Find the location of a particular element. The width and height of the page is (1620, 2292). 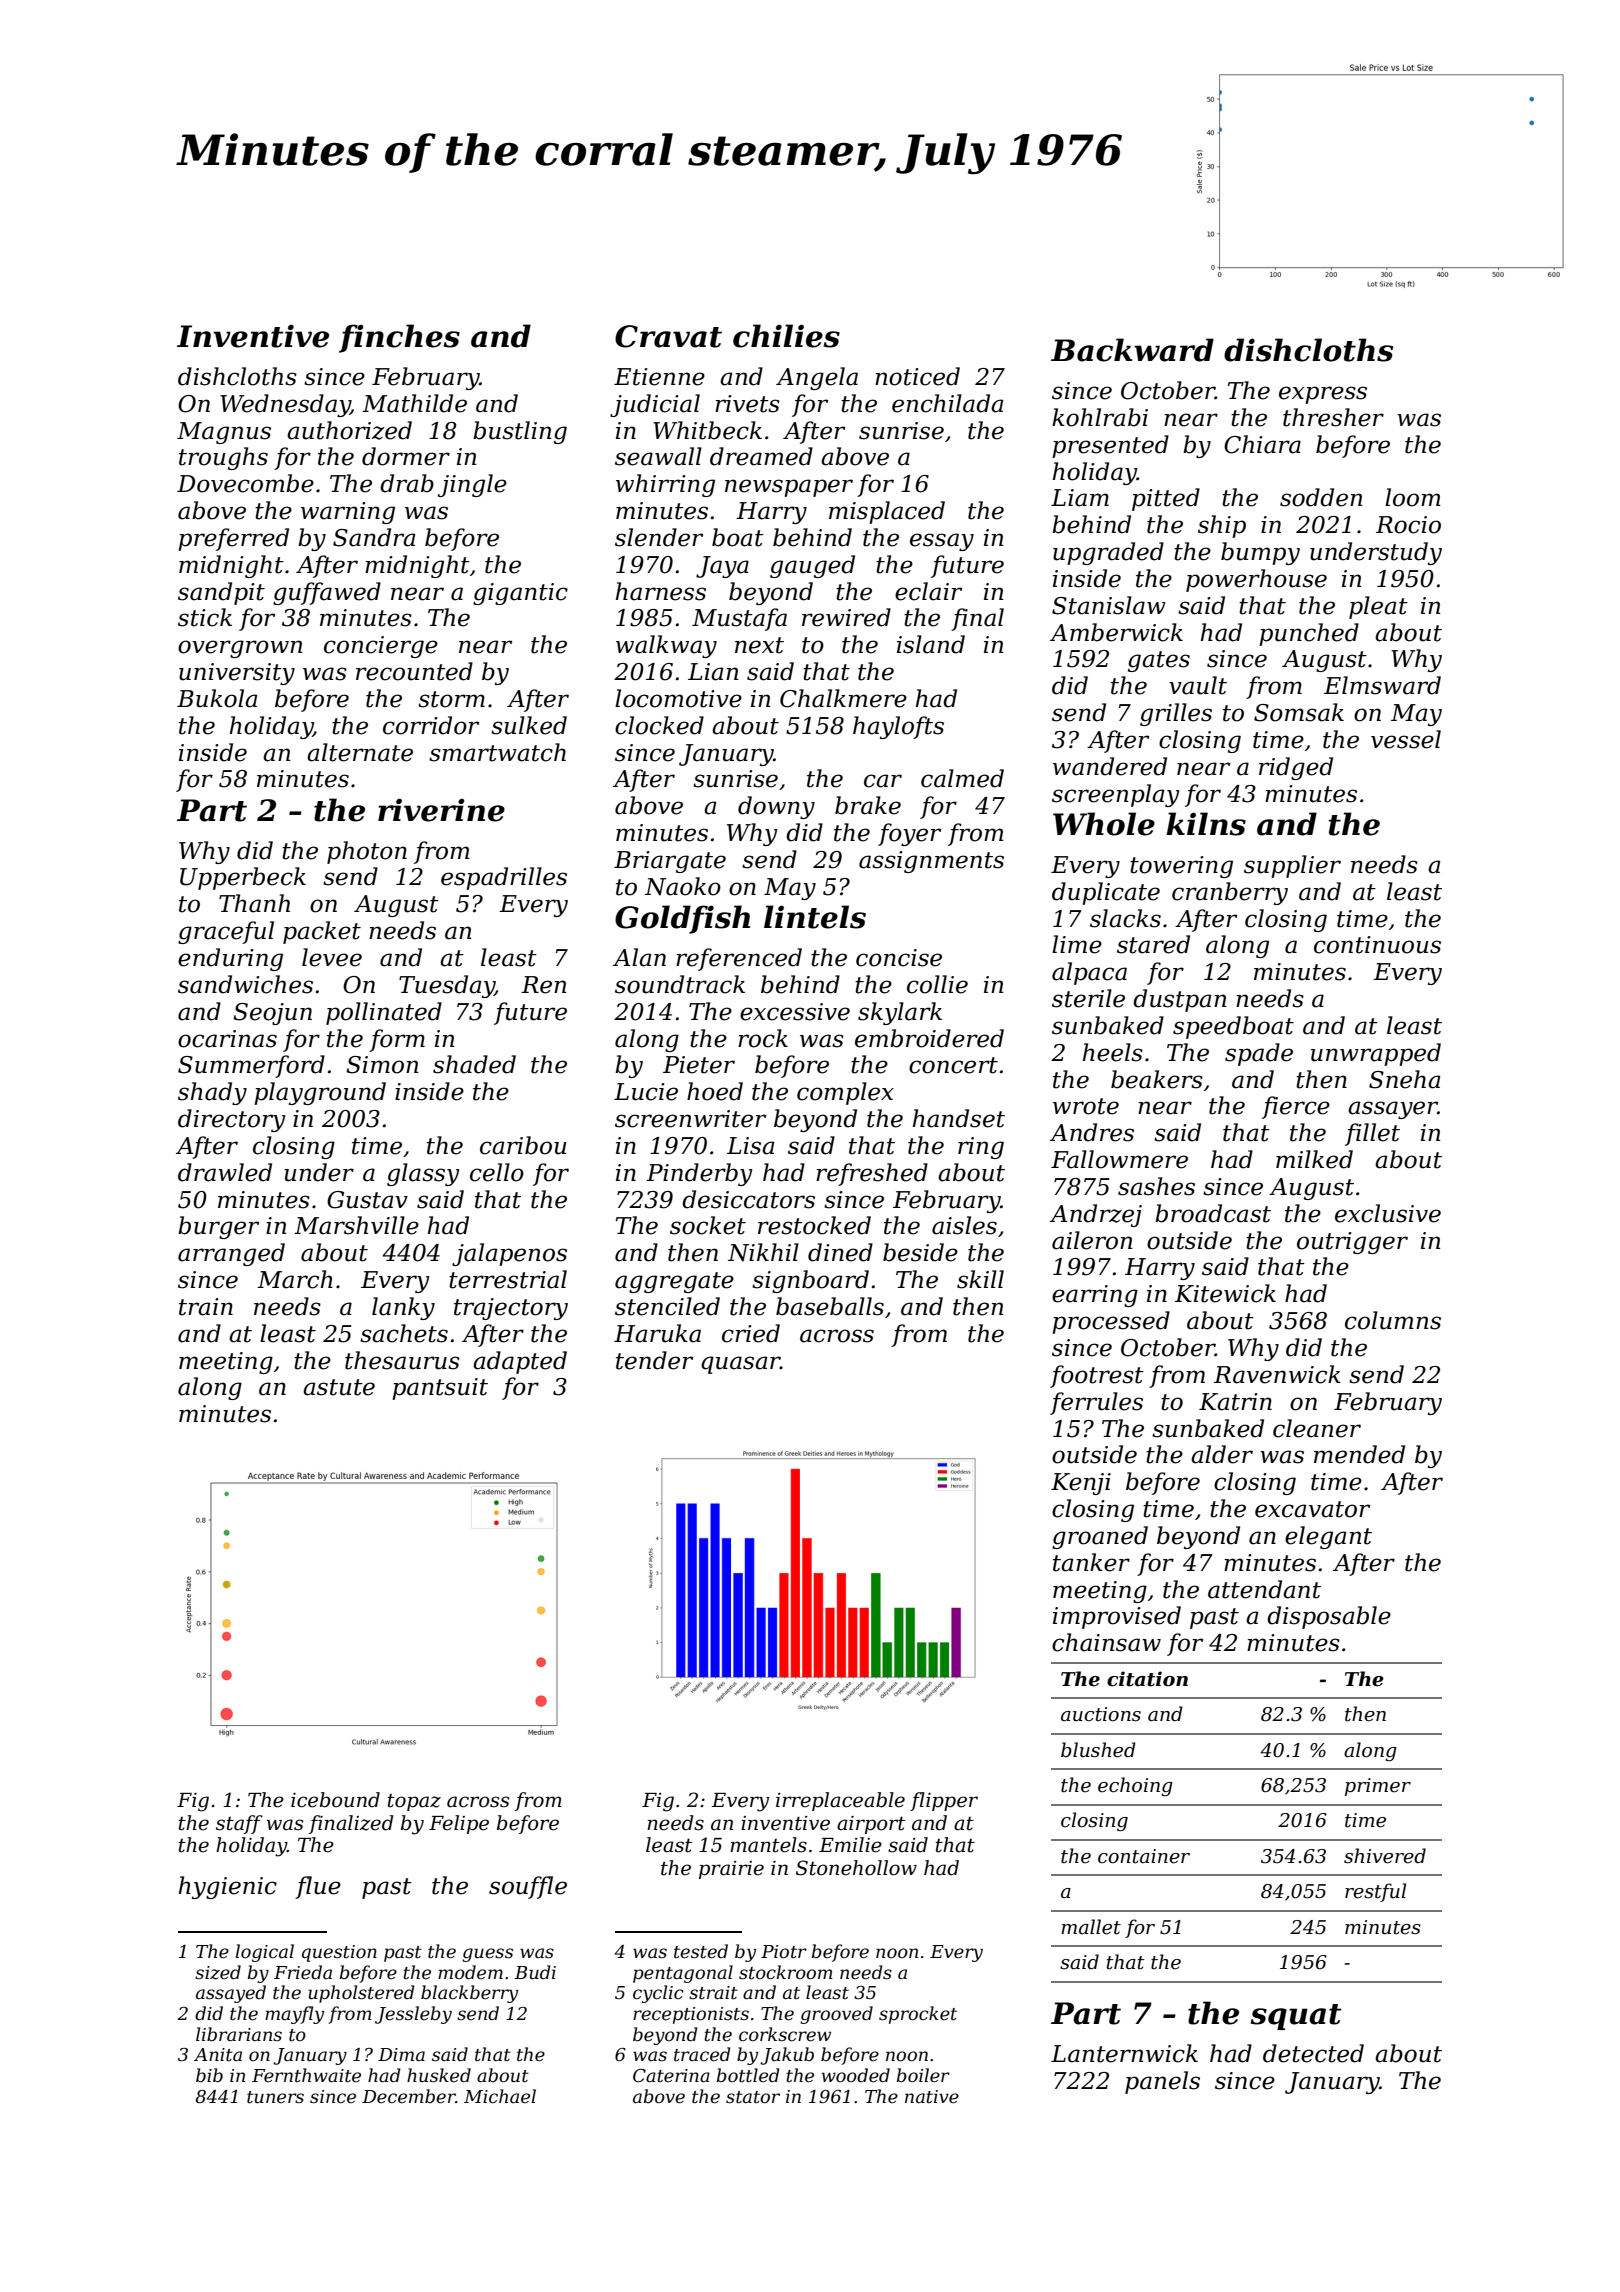

Michael is located at coordinates (500, 2096).
